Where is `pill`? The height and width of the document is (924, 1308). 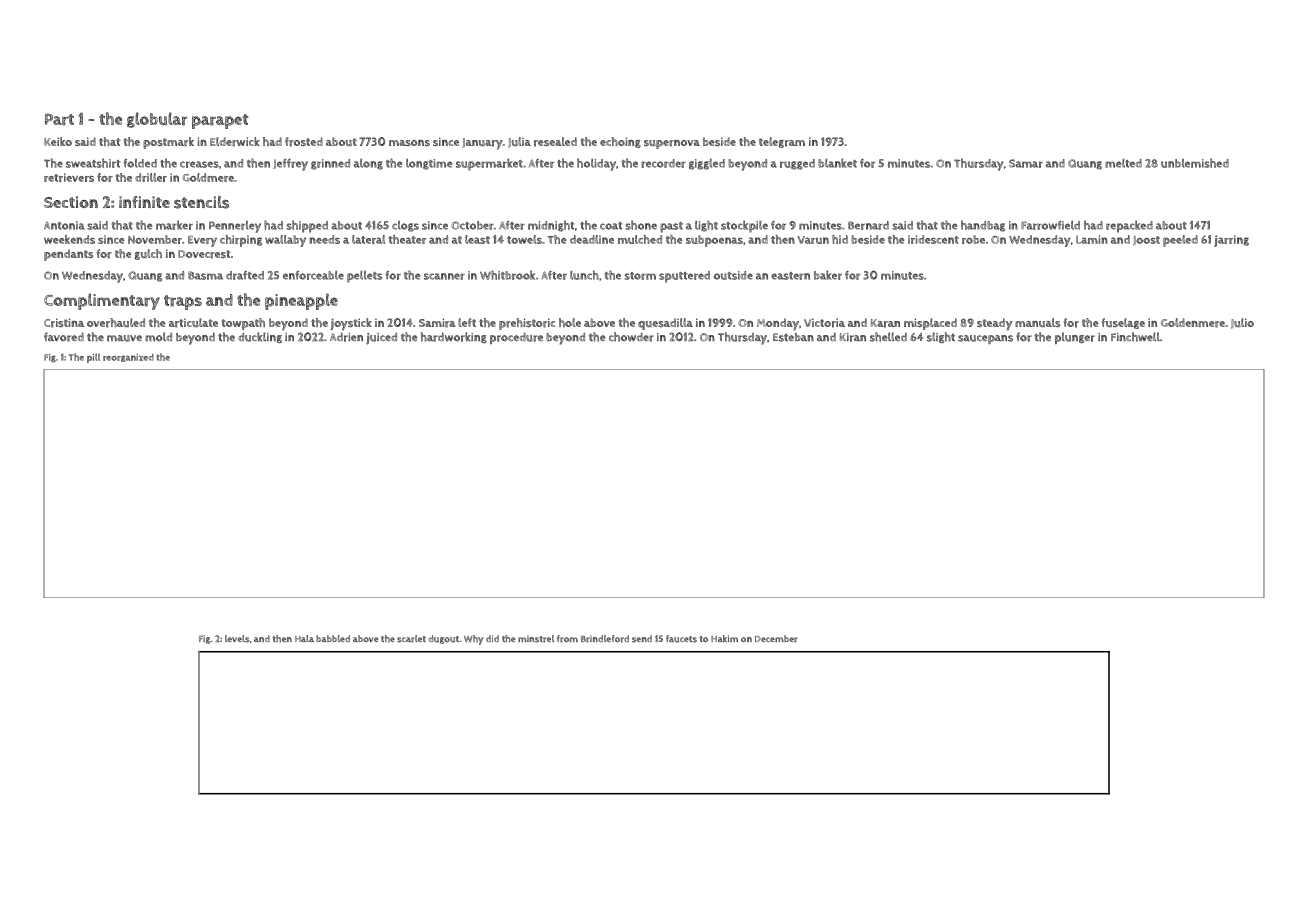
pill is located at coordinates (93, 358).
